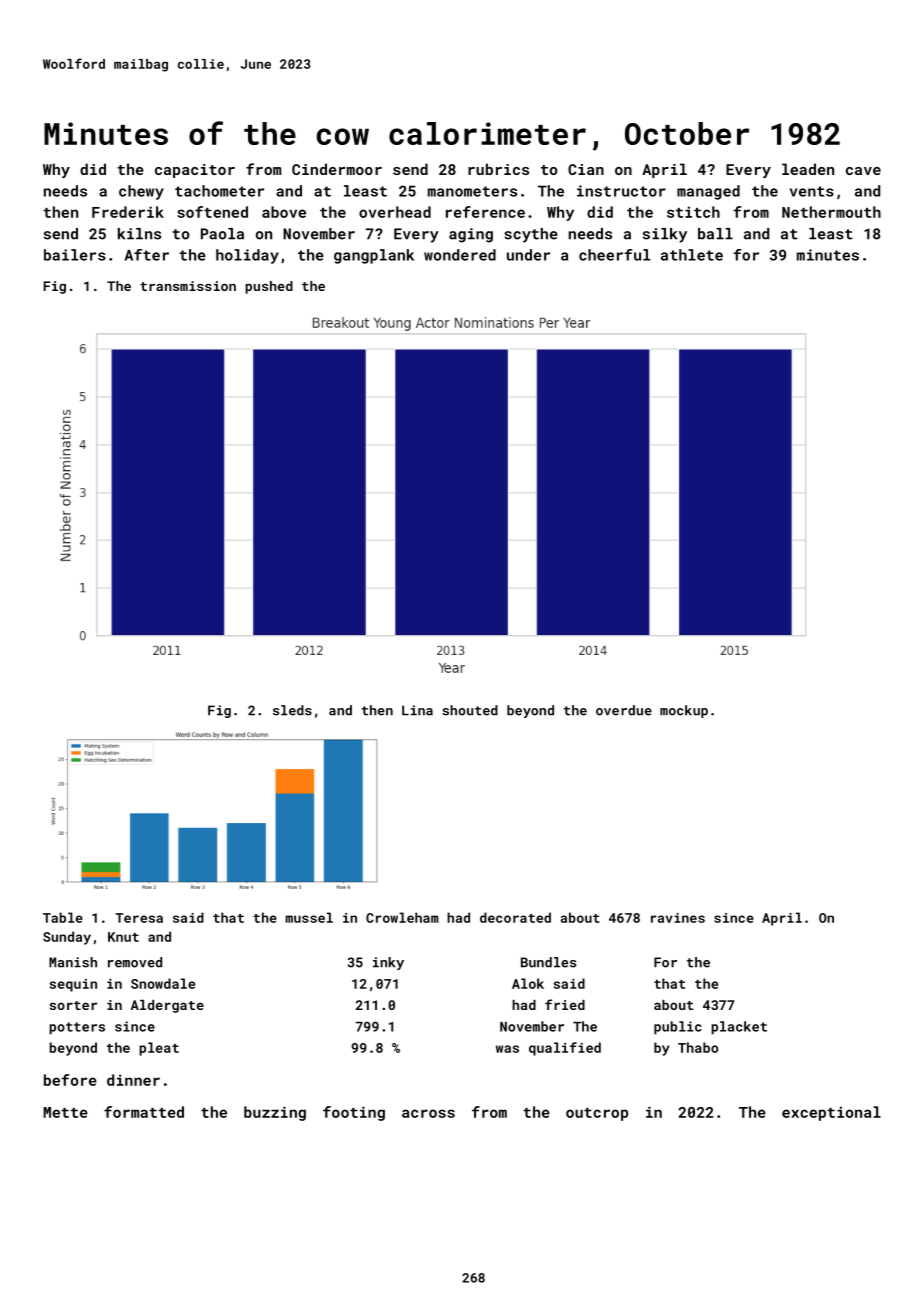  What do you see at coordinates (515, 917) in the image?
I see `decorated` at bounding box center [515, 917].
